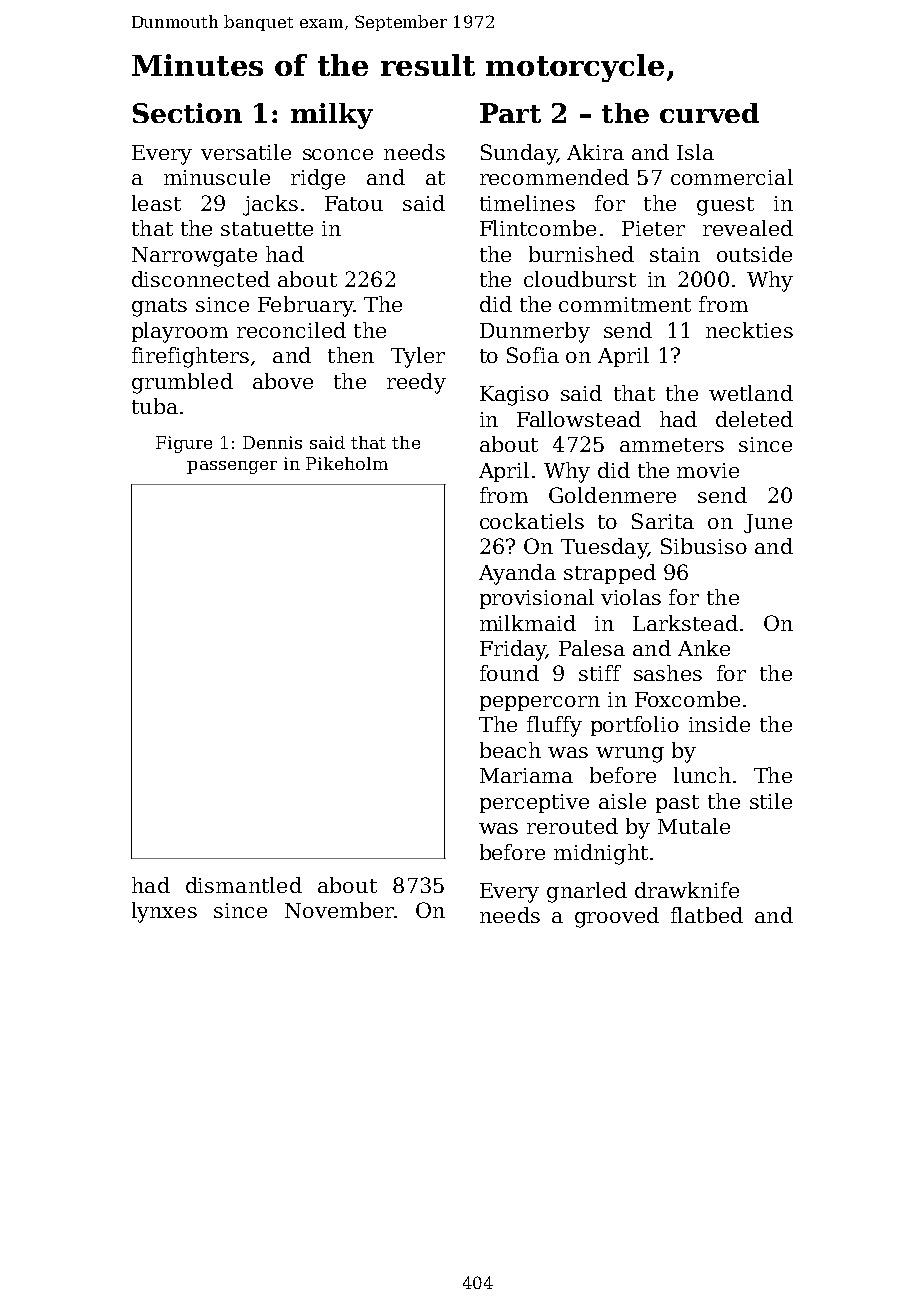 The image size is (924, 1314). What do you see at coordinates (554, 726) in the page?
I see `fluffy` at bounding box center [554, 726].
